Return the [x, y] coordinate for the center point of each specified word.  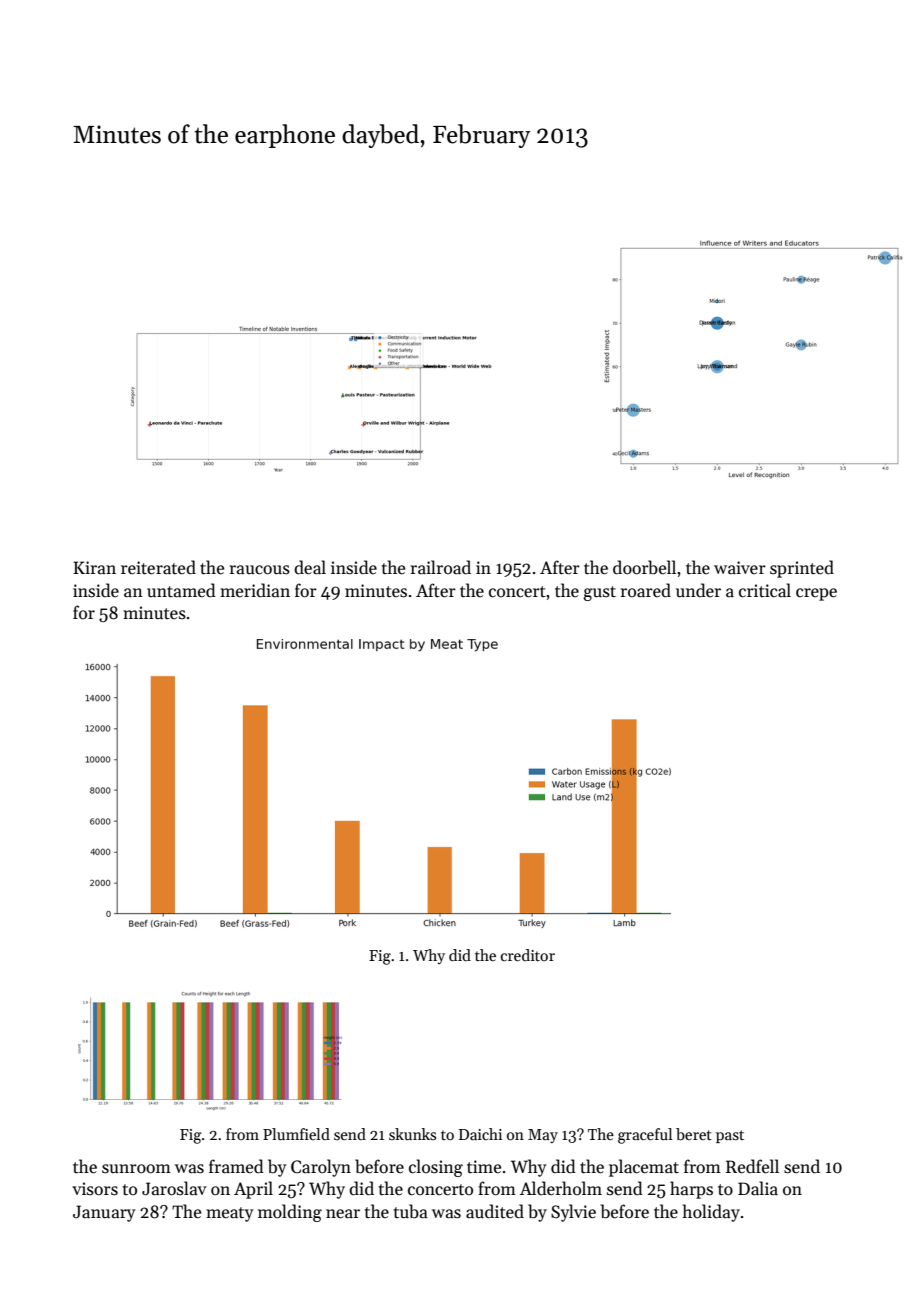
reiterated [158, 567]
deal [310, 567]
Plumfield [296, 1134]
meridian [255, 590]
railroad [441, 567]
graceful [645, 1136]
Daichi [480, 1134]
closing [436, 1168]
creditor [528, 955]
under [698, 590]
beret [694, 1134]
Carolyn [321, 1168]
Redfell [752, 1166]
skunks [412, 1134]
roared [646, 590]
